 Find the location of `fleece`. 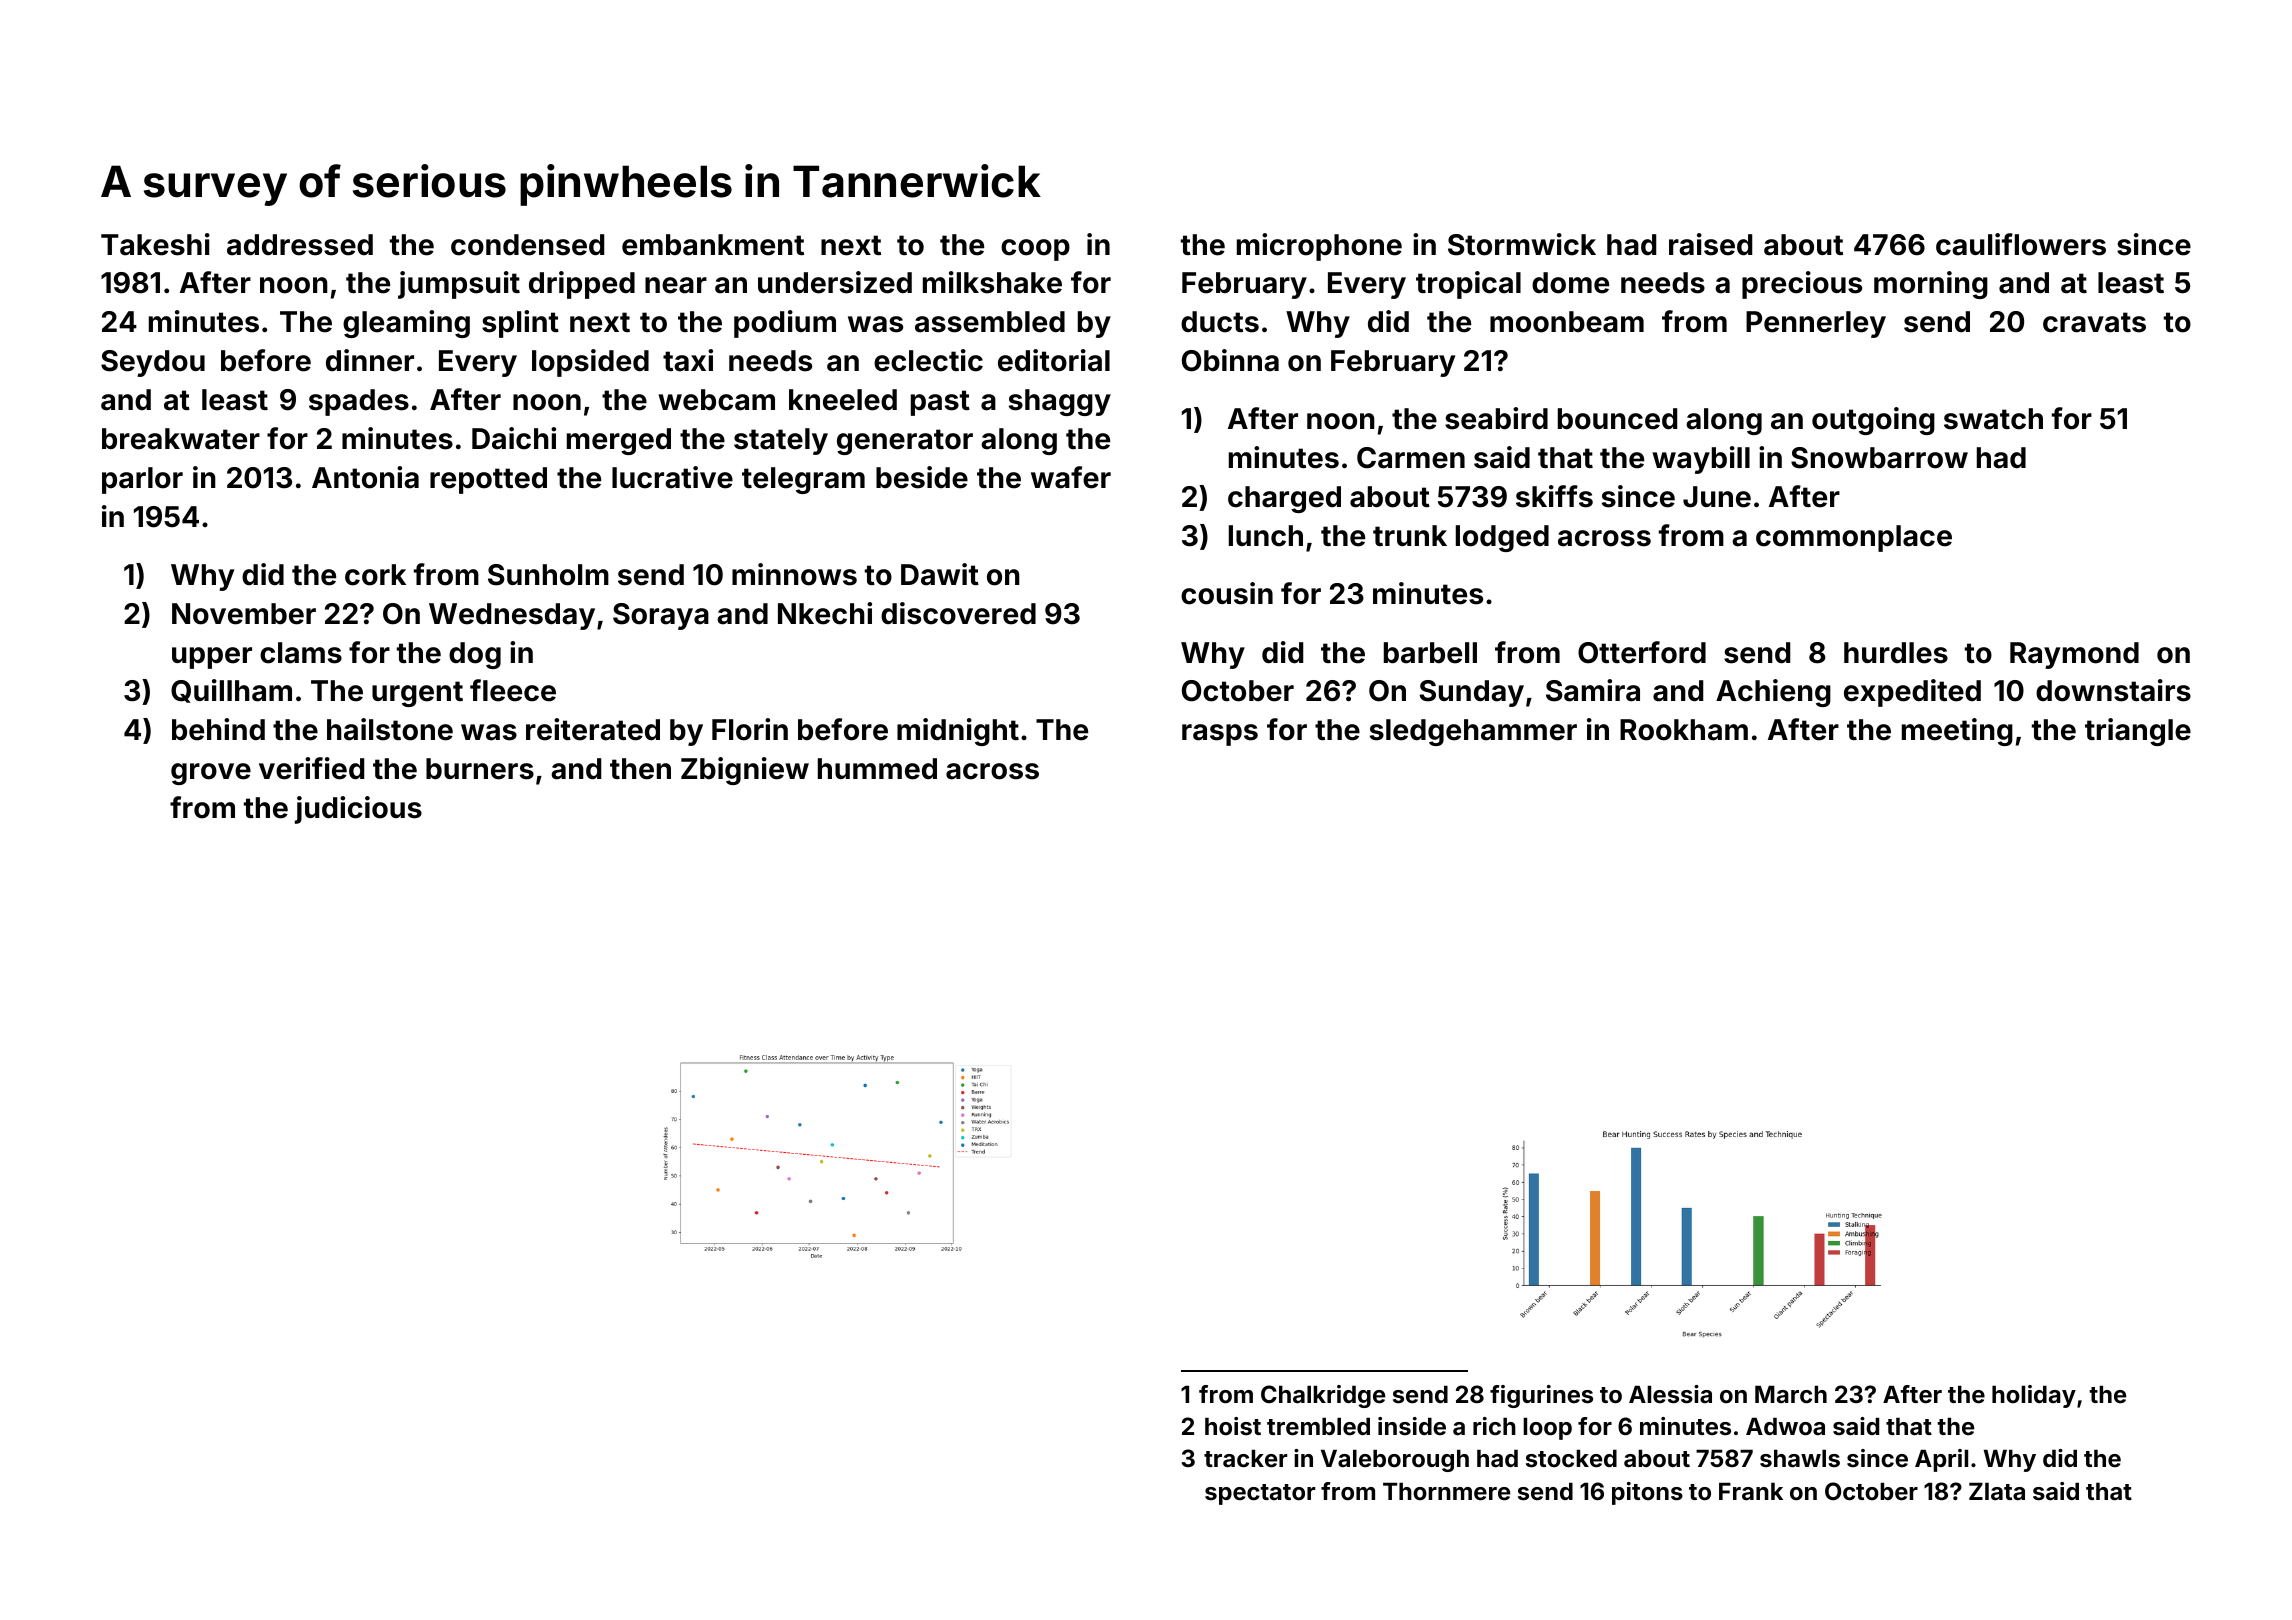

fleece is located at coordinates (513, 690).
